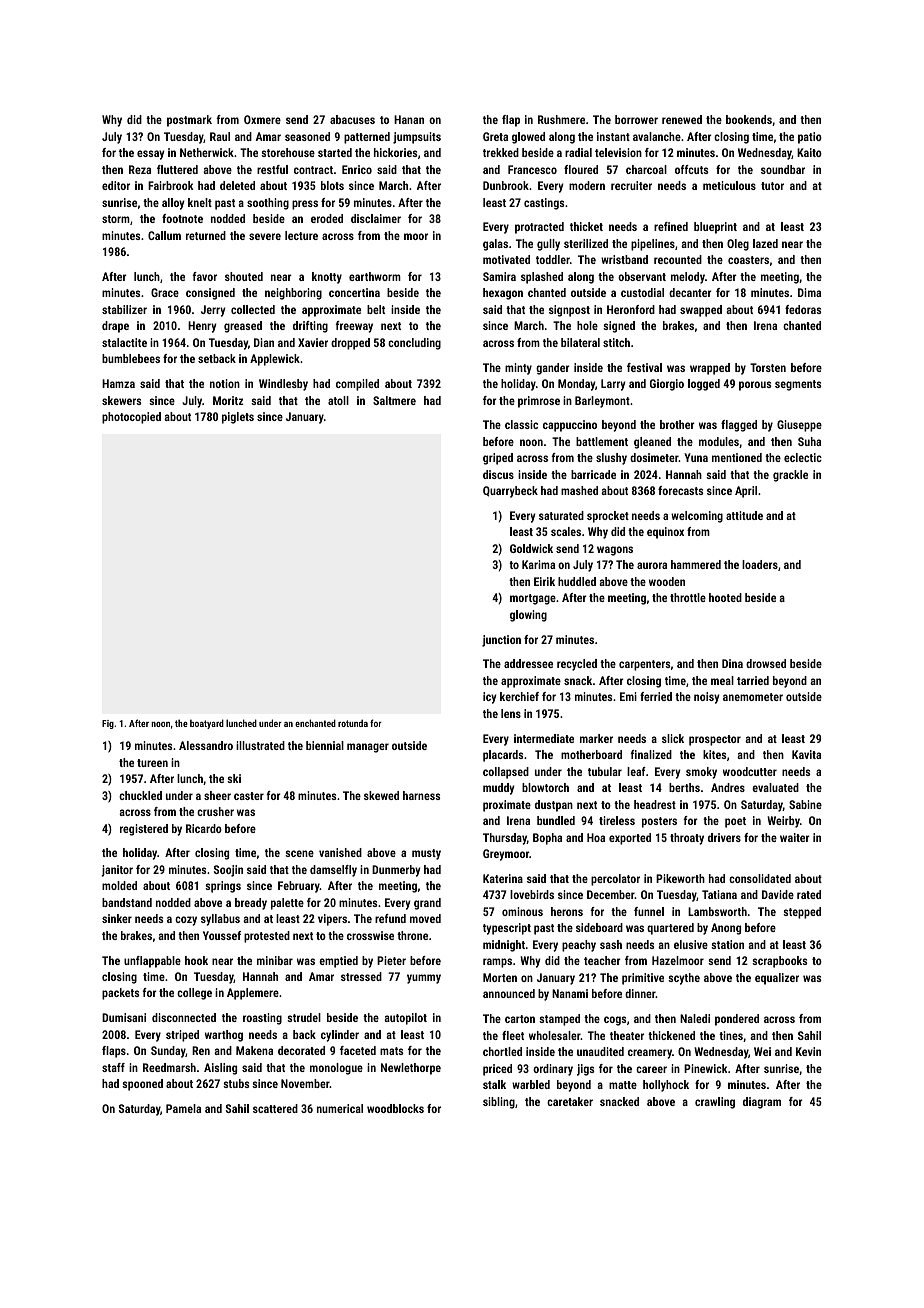  Describe the element at coordinates (189, 121) in the document. I see `postmark` at that location.
